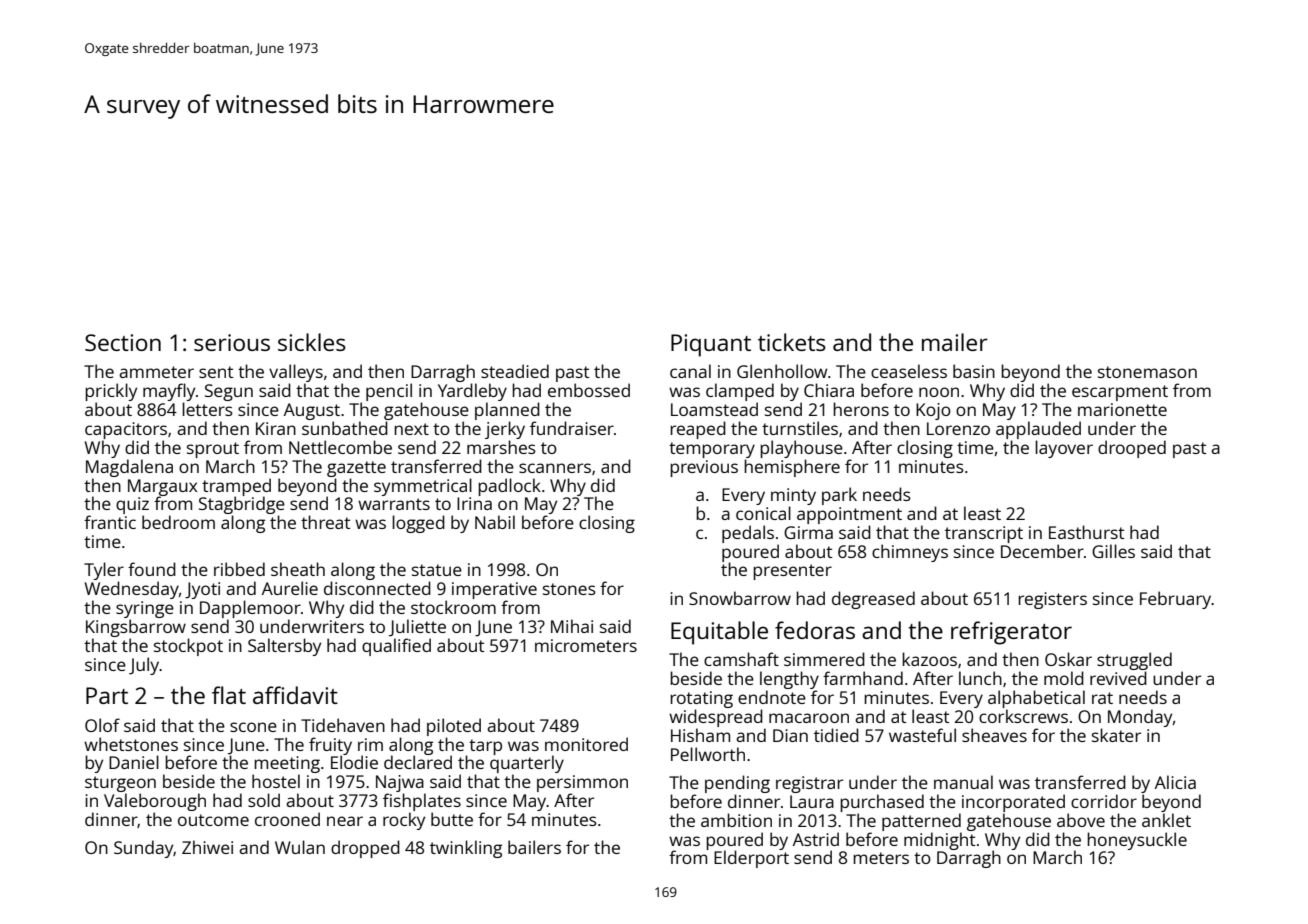 This screenshot has height=924, width=1308. I want to click on marionette, so click(1122, 409).
